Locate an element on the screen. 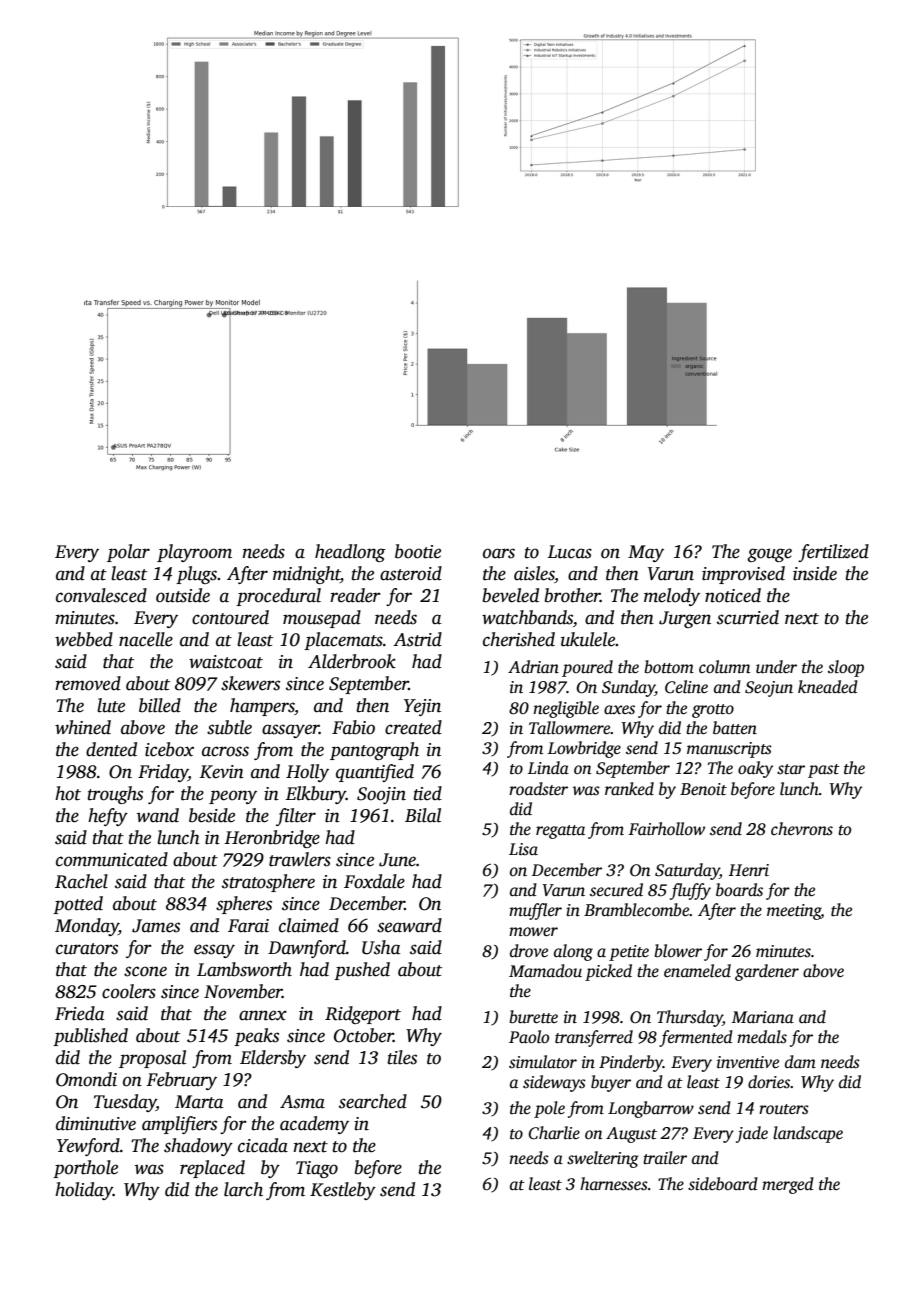 The image size is (924, 1308). Adrian is located at coordinates (533, 667).
